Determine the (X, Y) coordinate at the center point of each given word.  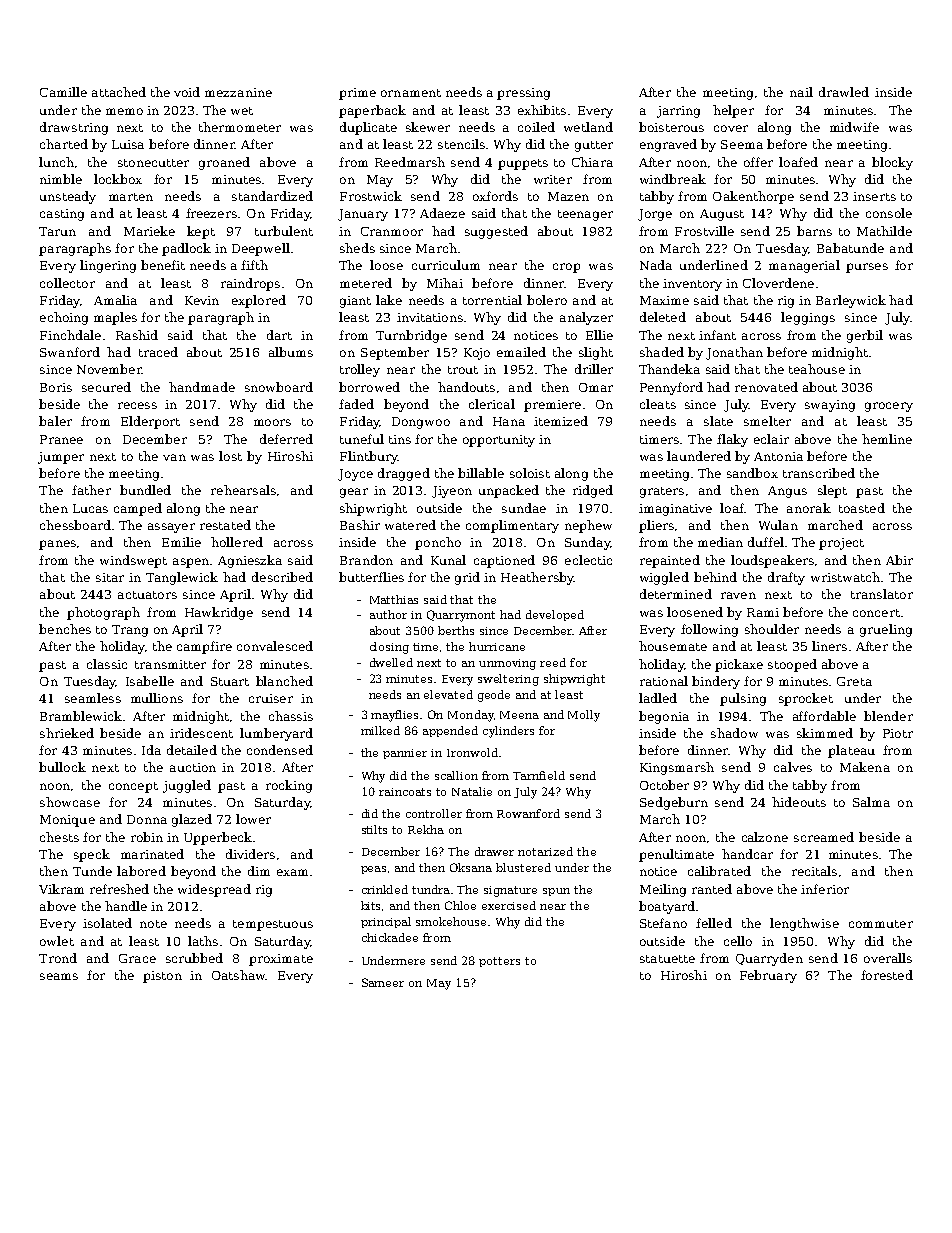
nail (801, 92)
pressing (523, 94)
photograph (103, 613)
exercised (509, 905)
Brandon (366, 560)
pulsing (743, 699)
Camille (63, 92)
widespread (214, 890)
